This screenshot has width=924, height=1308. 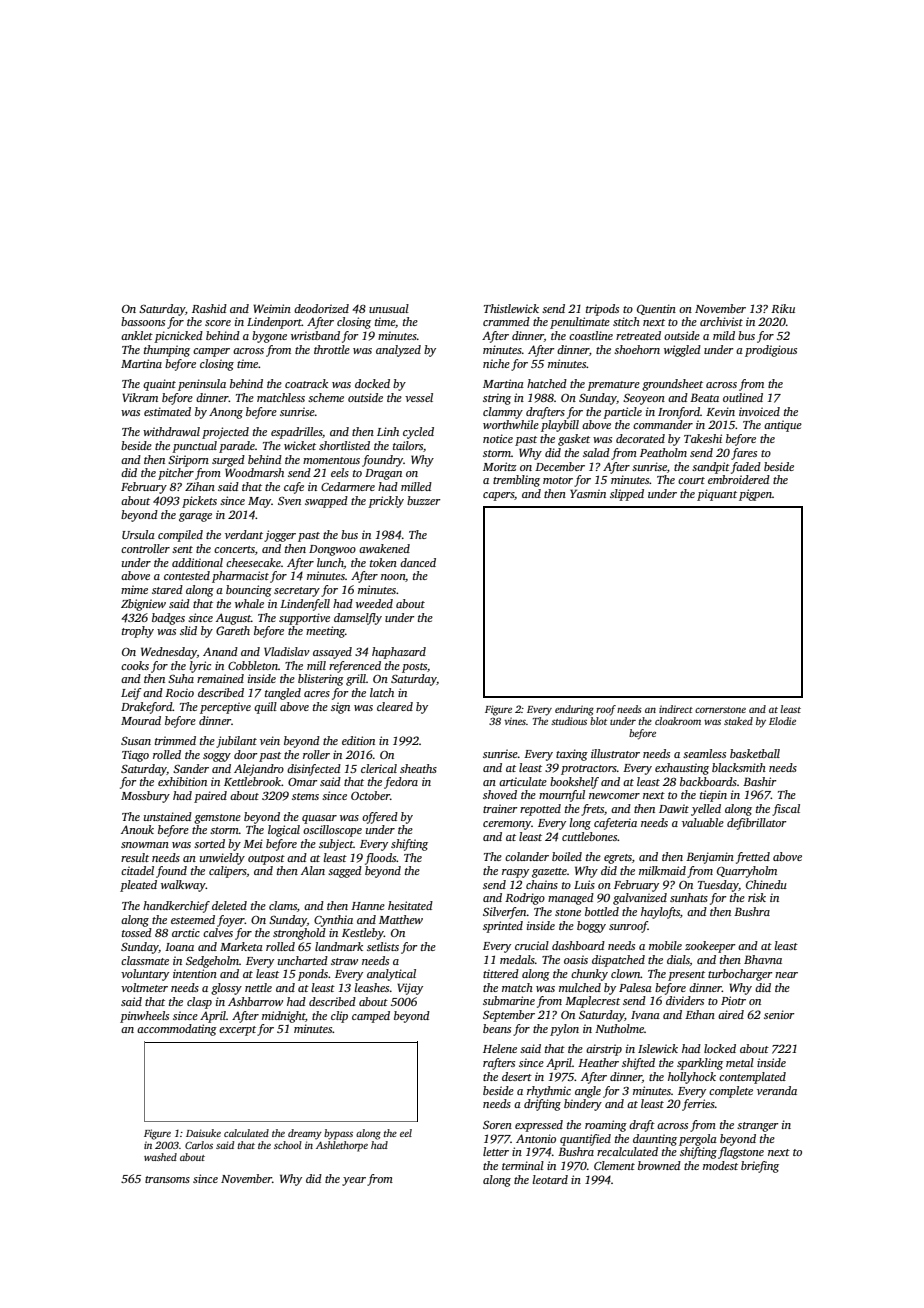 I want to click on year, so click(x=354, y=1181).
